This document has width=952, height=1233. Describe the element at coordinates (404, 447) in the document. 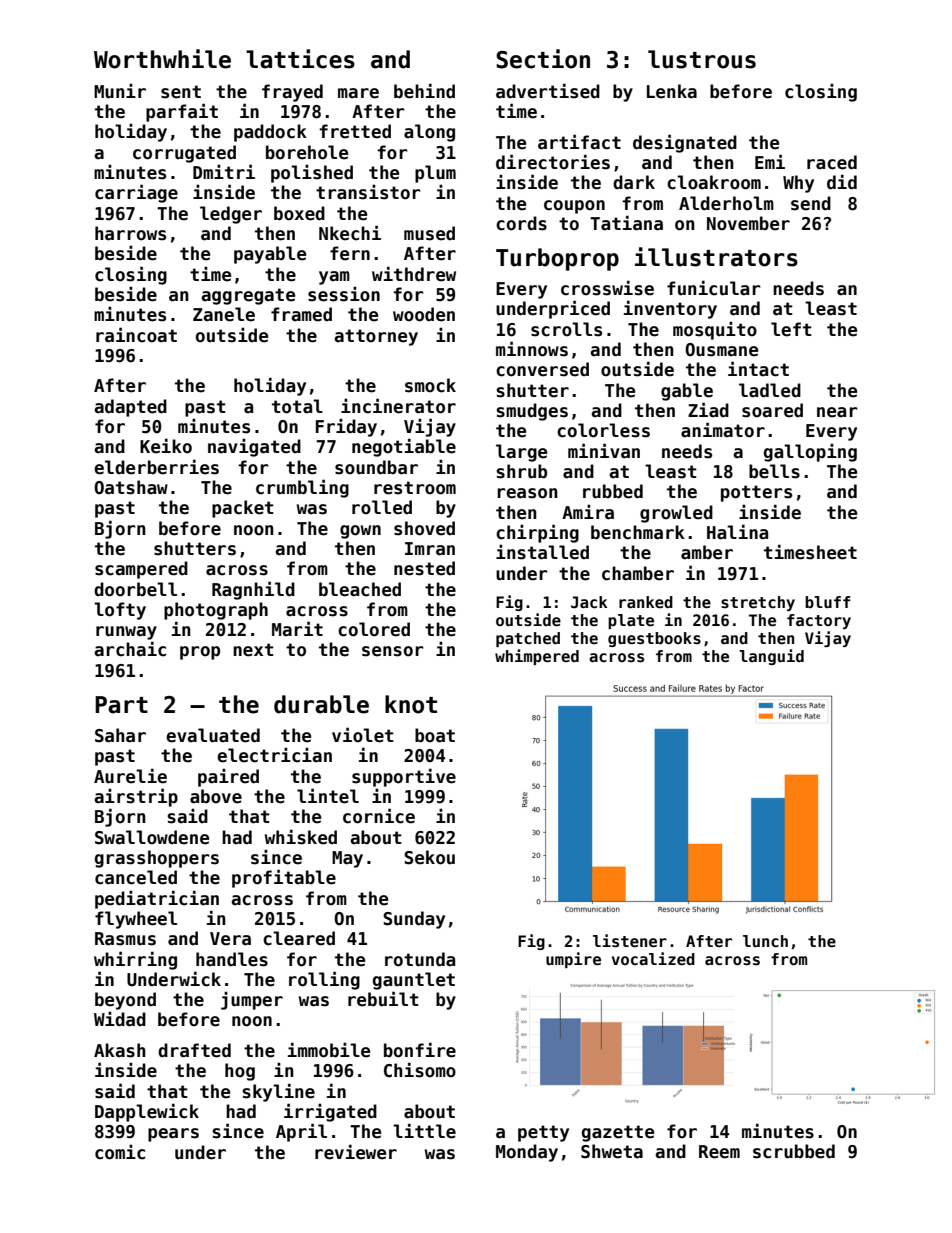

I see `negotiable` at that location.
